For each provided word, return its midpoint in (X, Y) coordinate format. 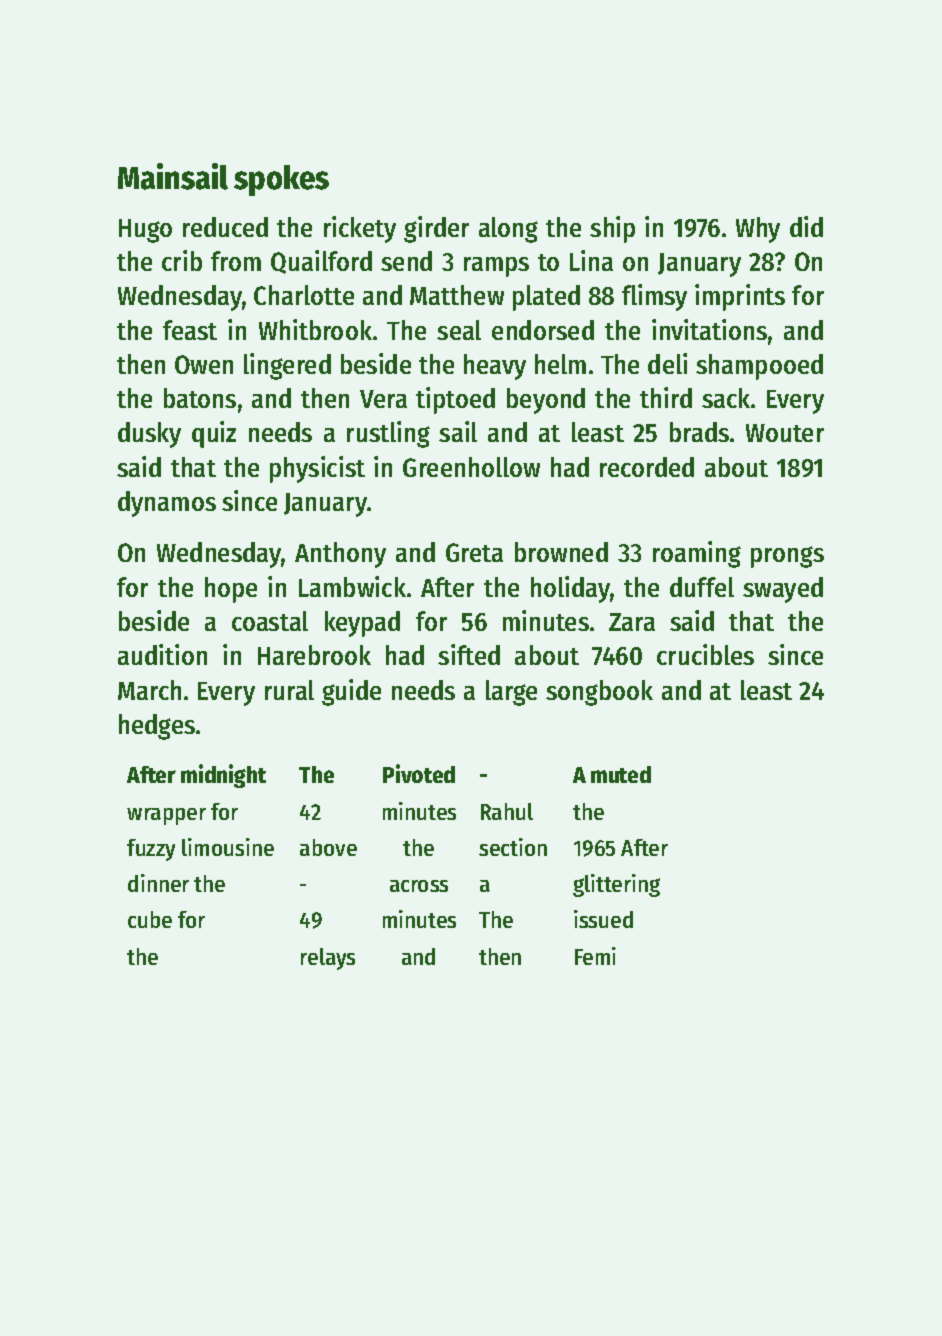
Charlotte (304, 295)
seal (459, 330)
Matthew (457, 295)
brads (699, 432)
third (666, 397)
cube (150, 919)
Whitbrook (315, 329)
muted (621, 774)
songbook (599, 693)
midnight (223, 776)
